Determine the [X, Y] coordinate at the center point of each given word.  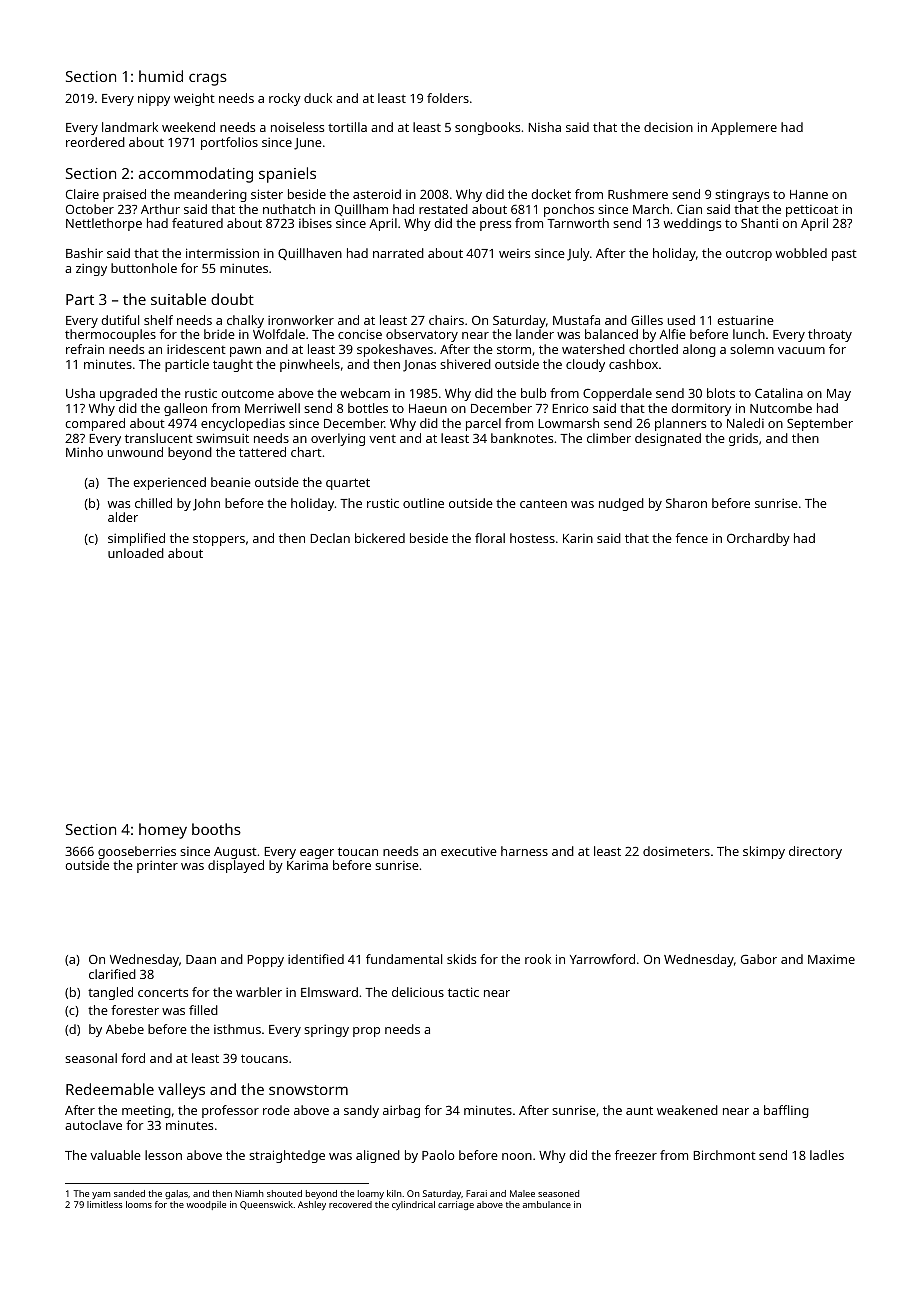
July [578, 254]
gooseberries [137, 852]
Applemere [744, 128]
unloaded [136, 553]
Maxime [831, 959]
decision [668, 127]
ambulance [546, 1204]
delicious [418, 992]
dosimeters [676, 851]
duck [318, 98]
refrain [85, 349]
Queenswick [266, 1205]
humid [161, 76]
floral [490, 538]
